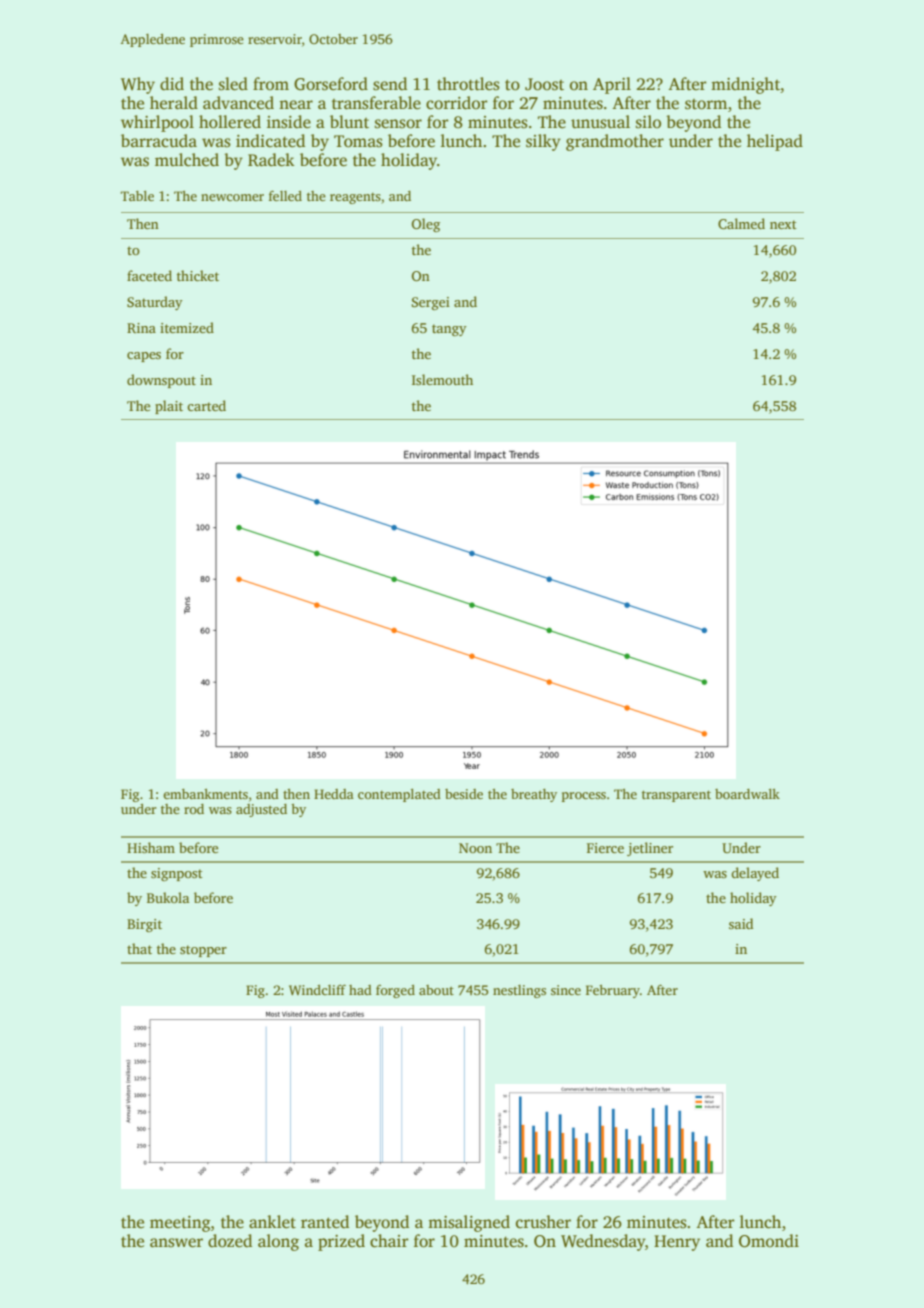 This page has width=924, height=1308. What do you see at coordinates (203, 951) in the page?
I see `stopper` at bounding box center [203, 951].
